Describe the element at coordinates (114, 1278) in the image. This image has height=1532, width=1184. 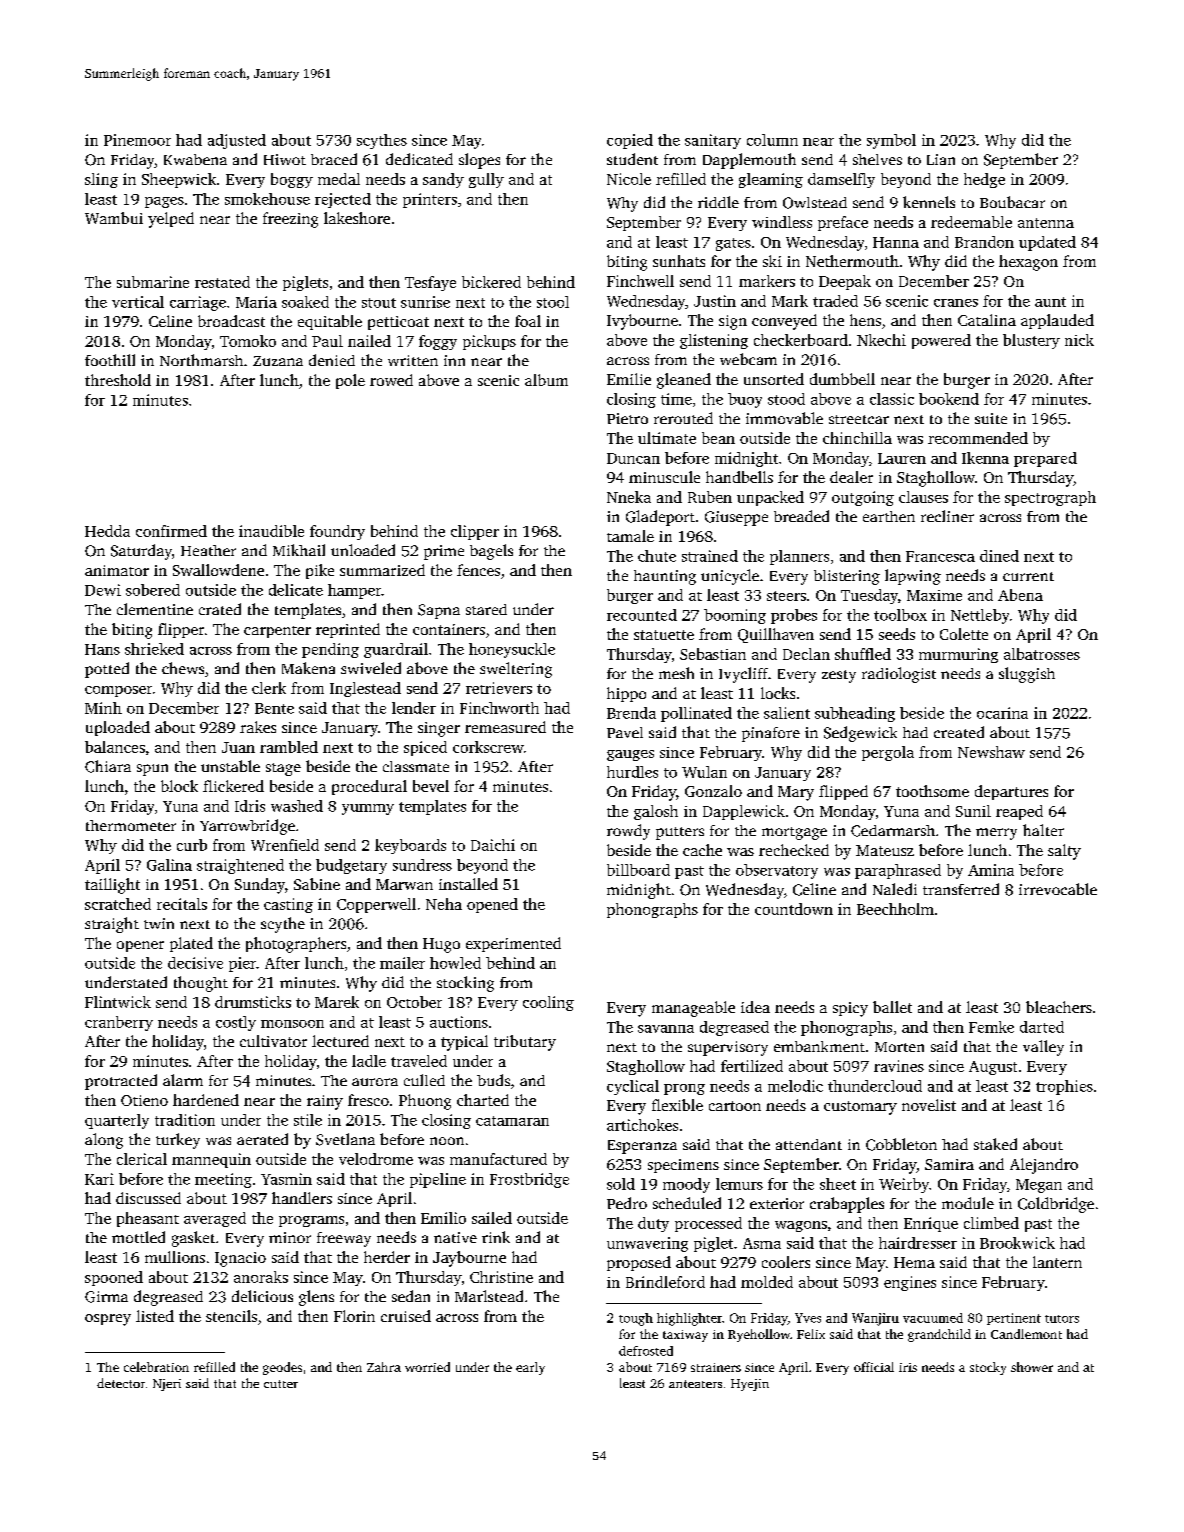
I see `spooned` at that location.
